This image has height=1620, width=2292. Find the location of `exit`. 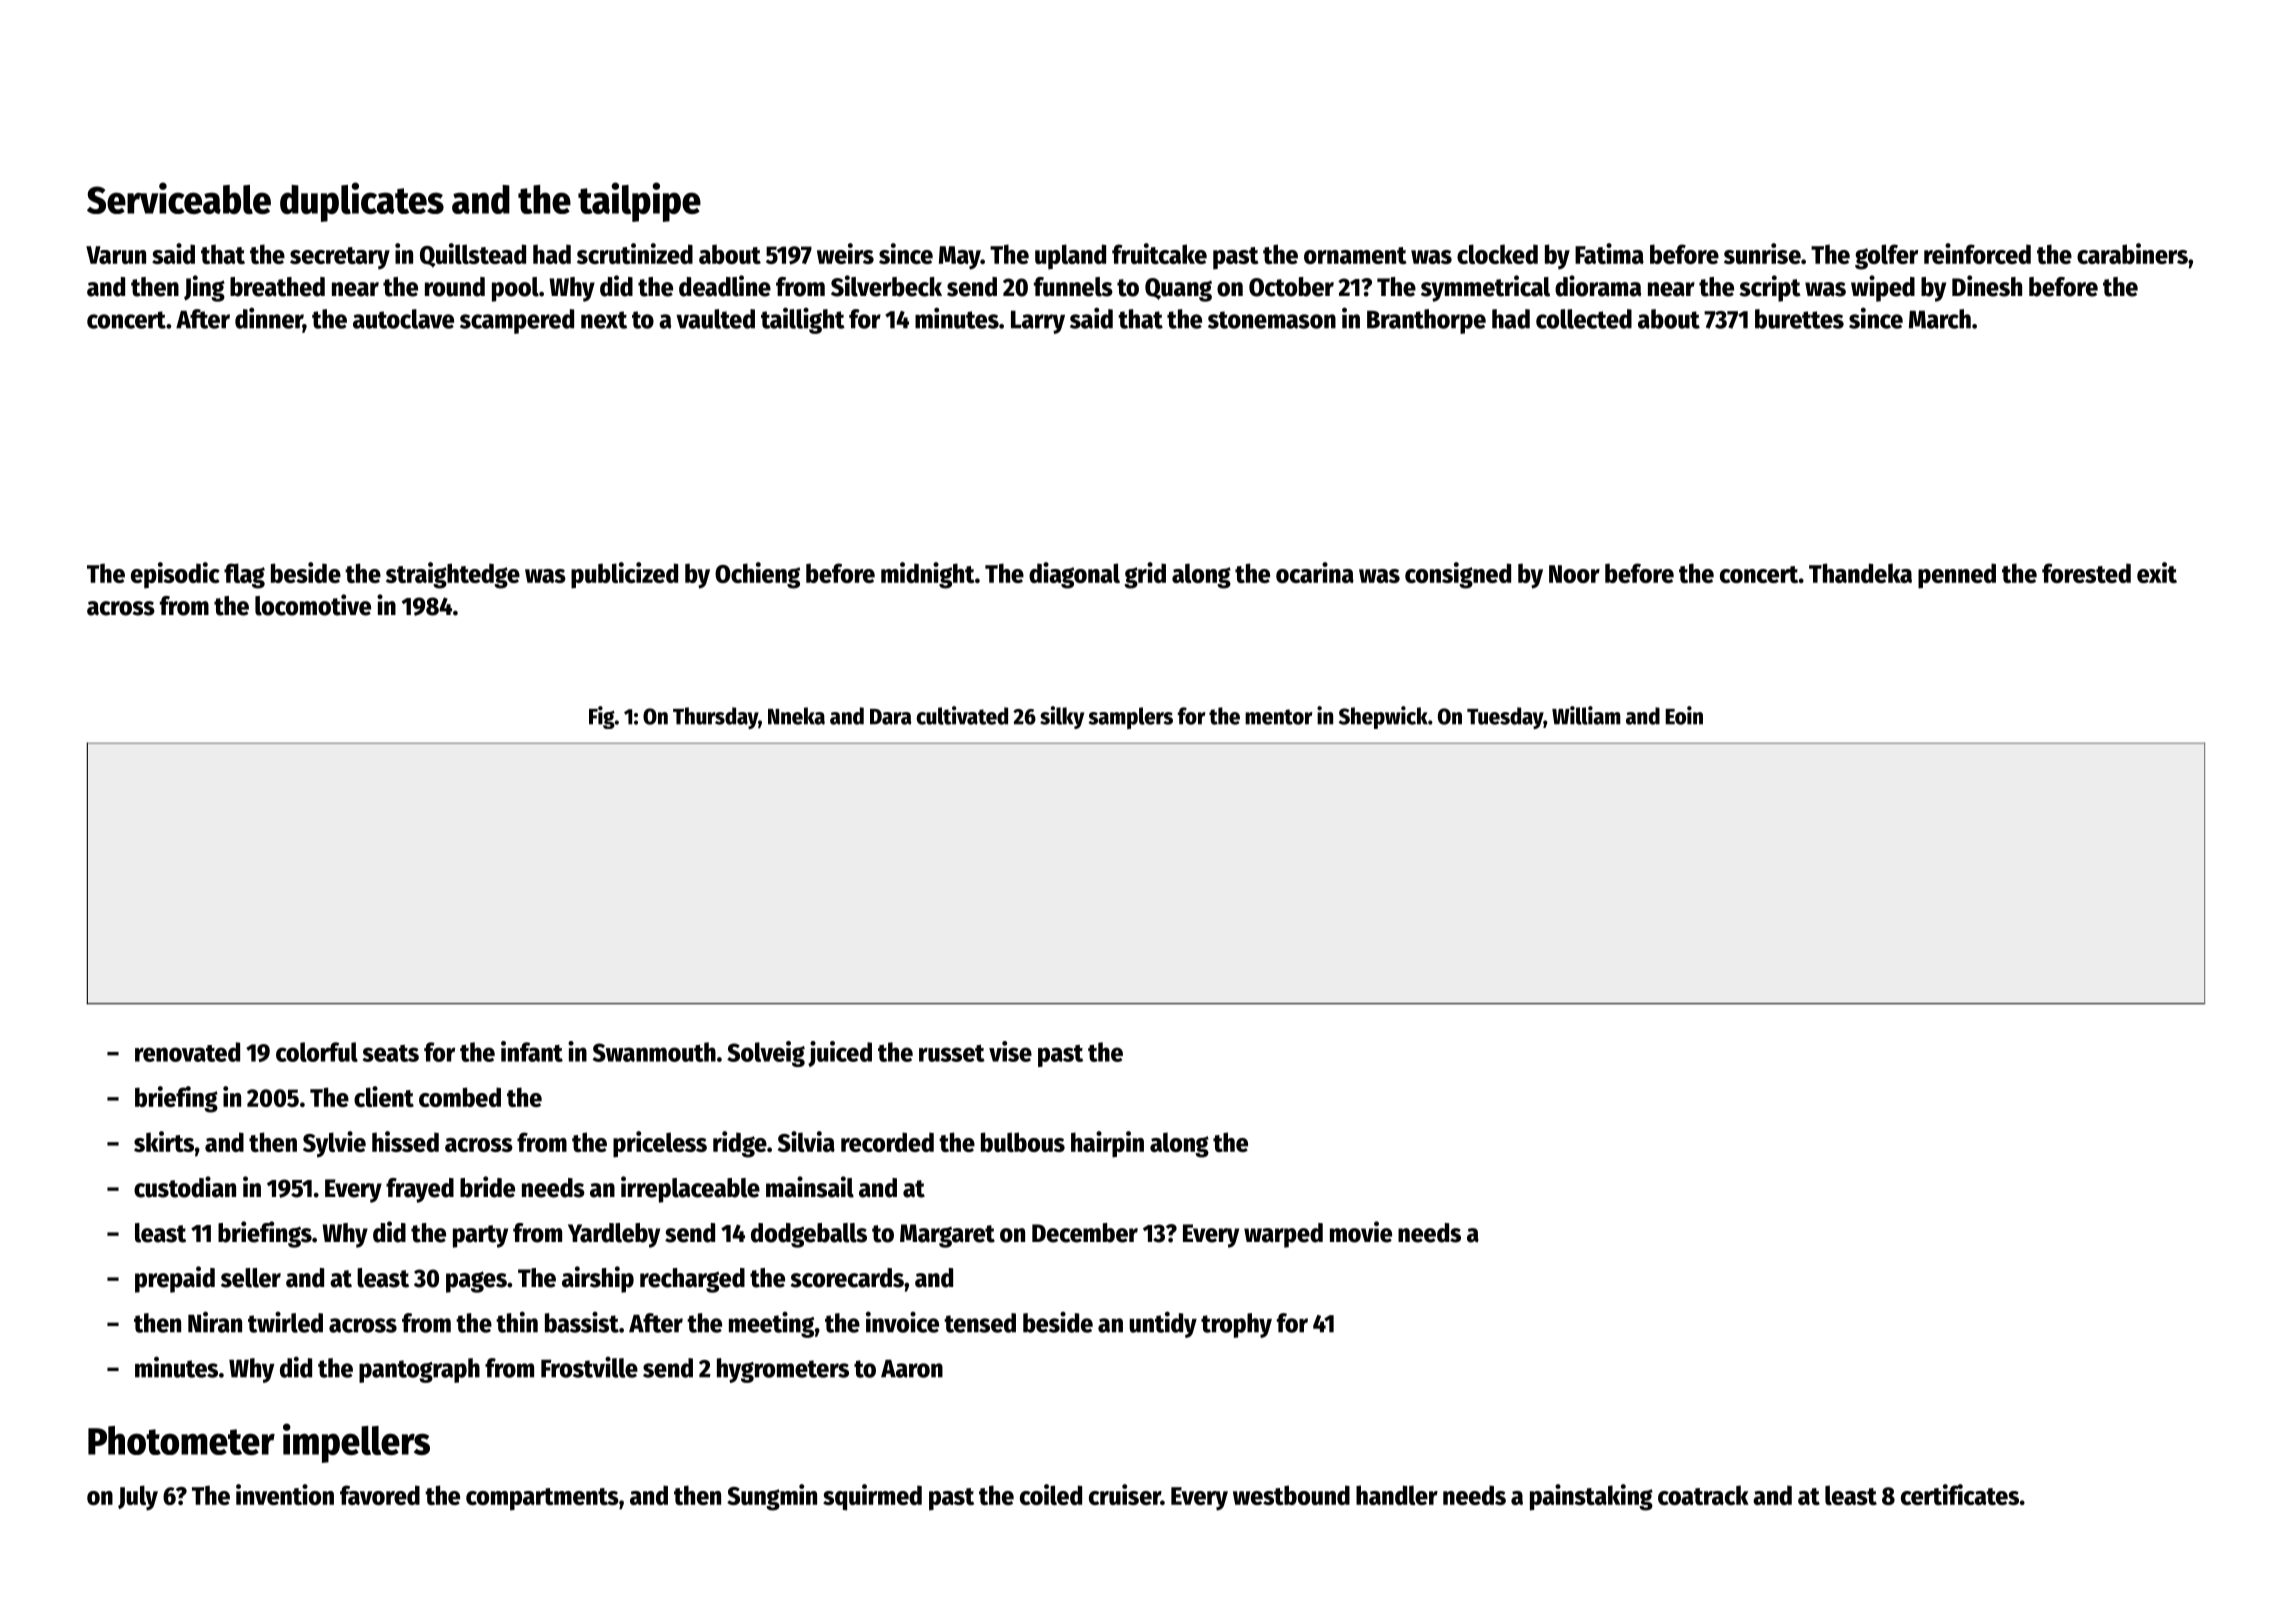

exit is located at coordinates (2157, 572).
